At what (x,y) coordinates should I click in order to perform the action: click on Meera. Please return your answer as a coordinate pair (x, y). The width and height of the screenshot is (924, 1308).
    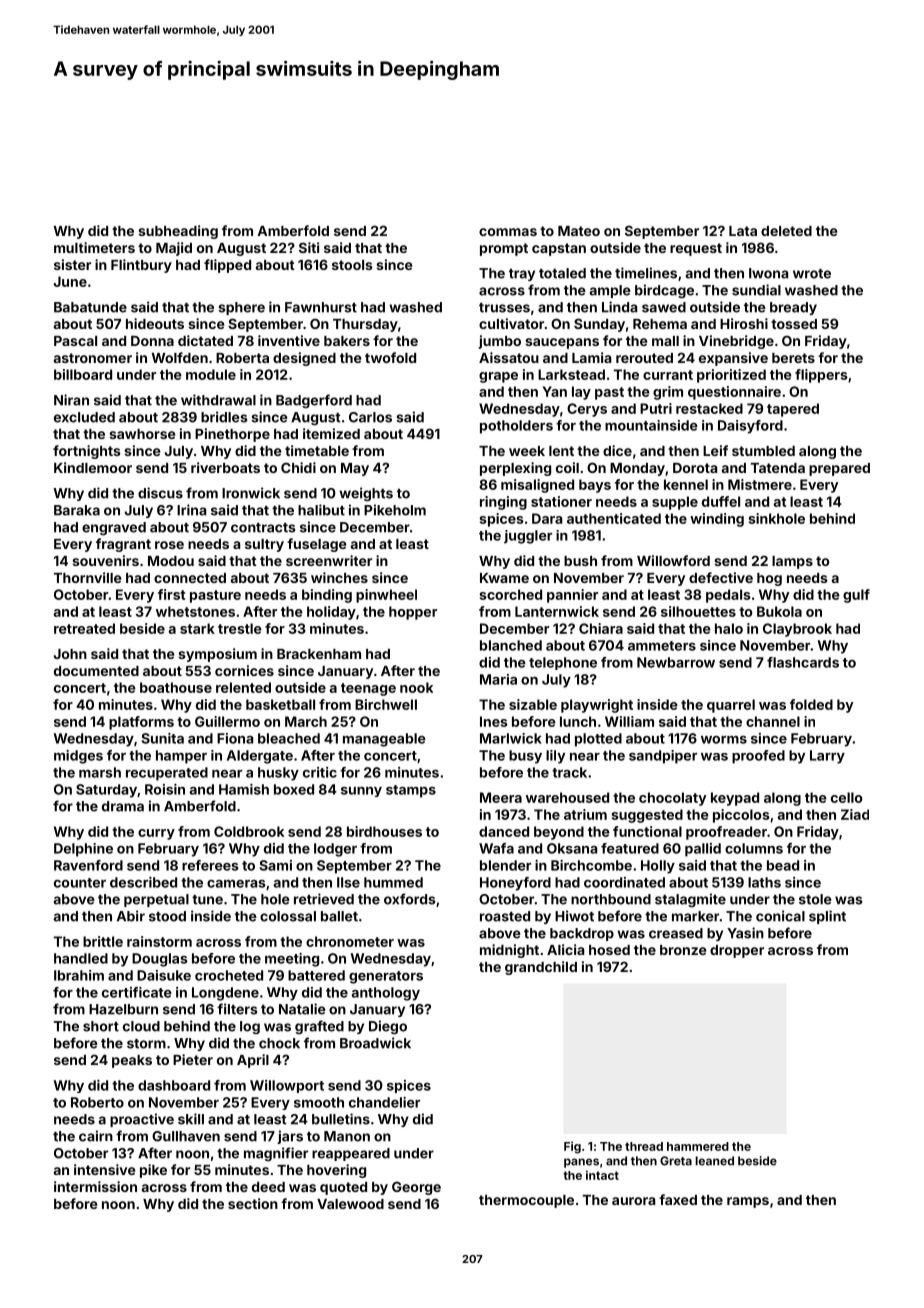
    Looking at the image, I should click on (501, 797).
